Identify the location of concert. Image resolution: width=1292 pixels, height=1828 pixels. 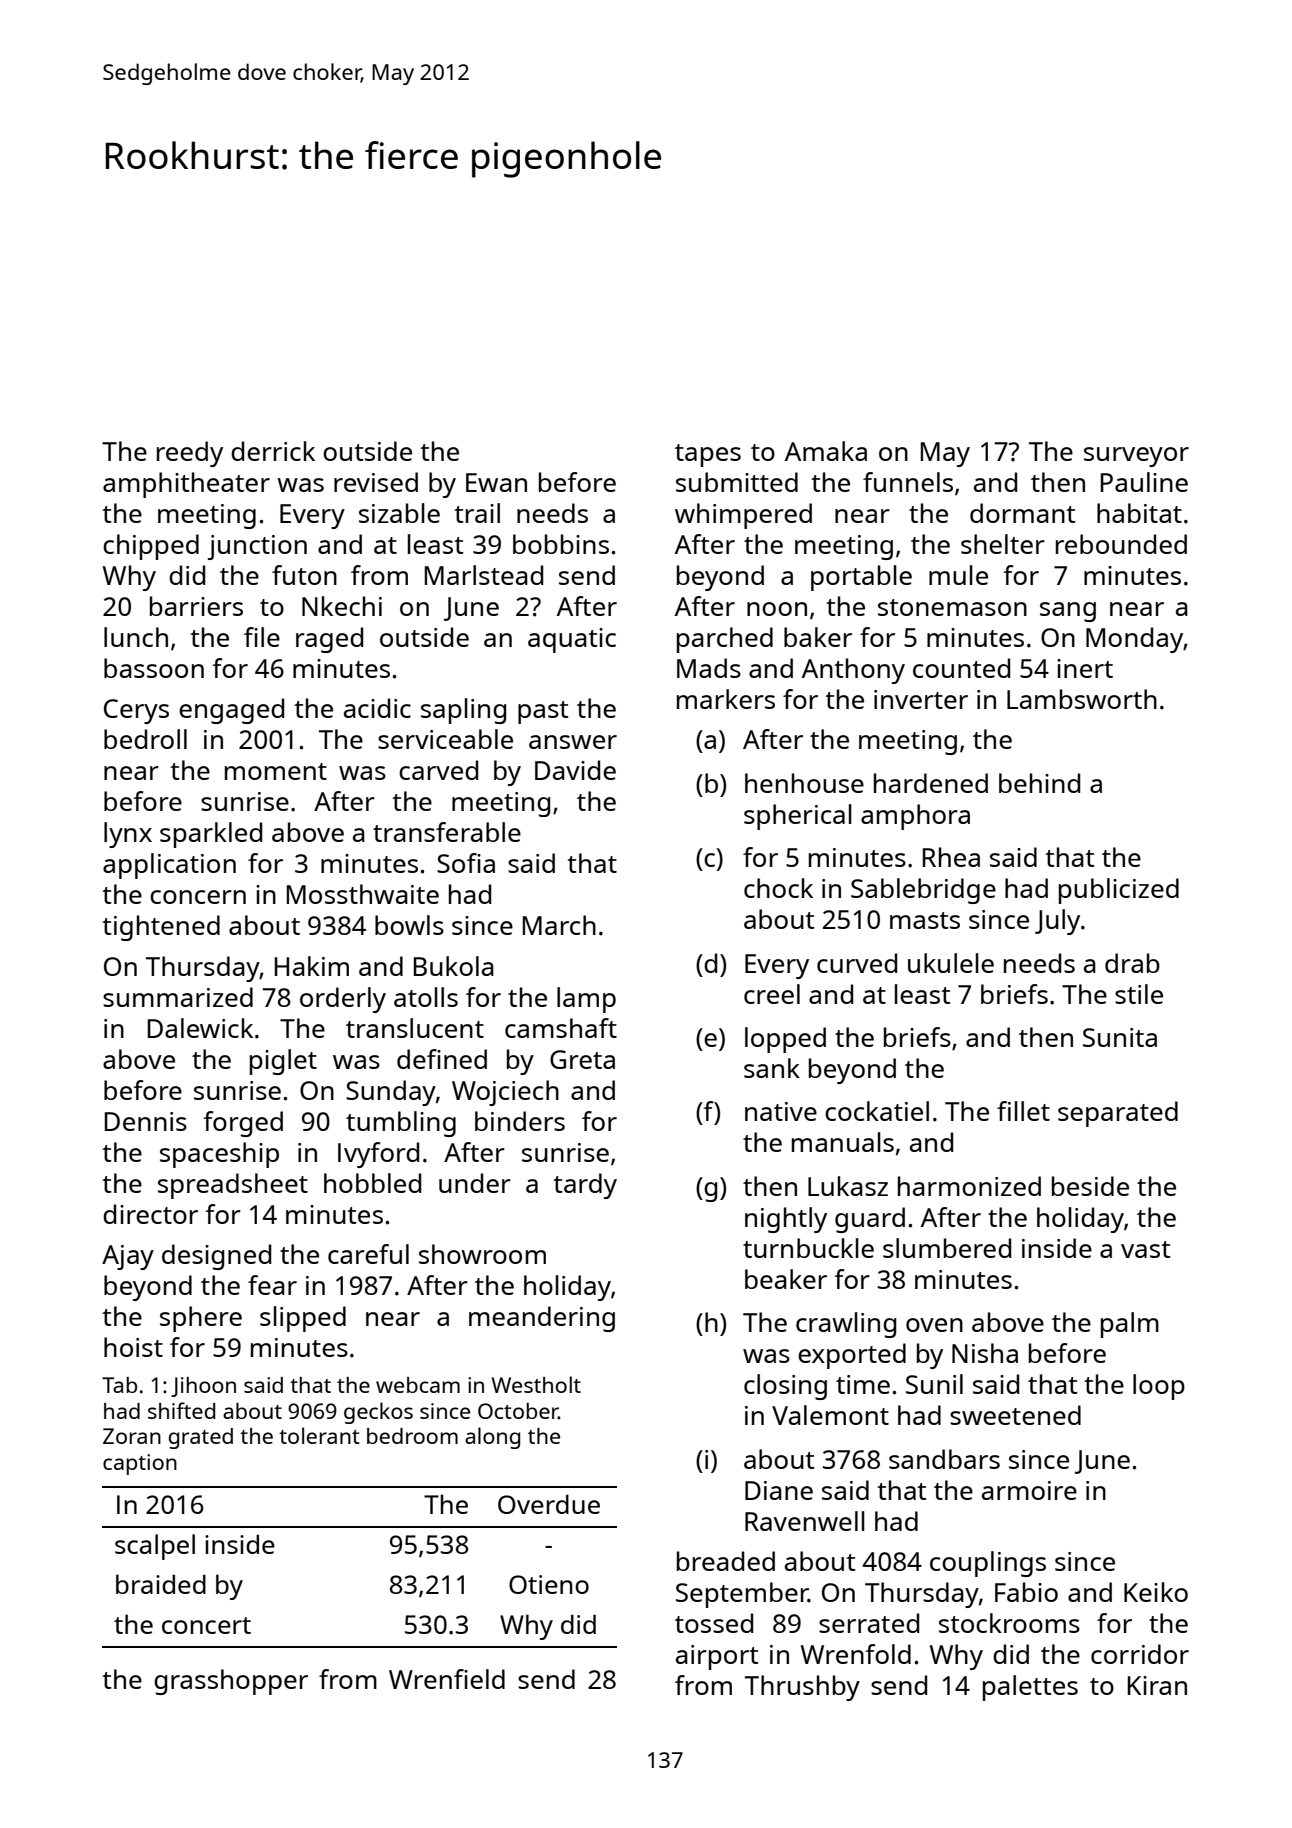
(206, 1625).
